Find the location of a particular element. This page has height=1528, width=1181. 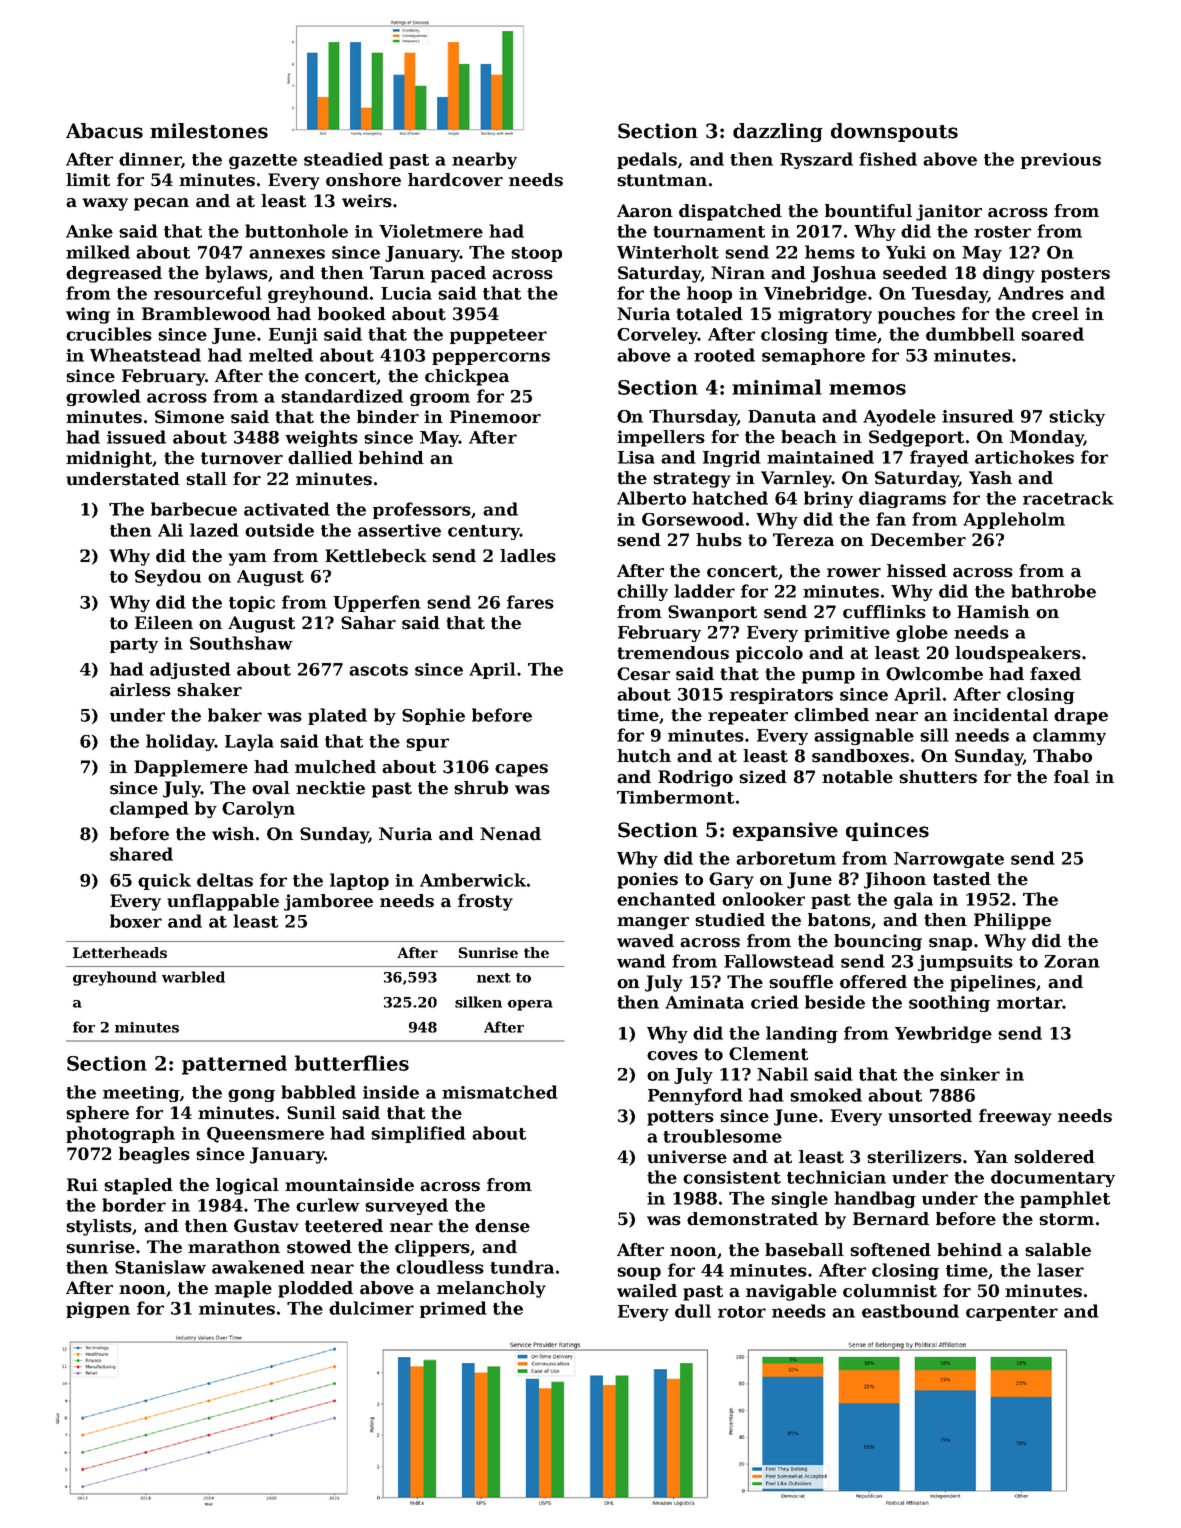

warbled is located at coordinates (193, 977).
